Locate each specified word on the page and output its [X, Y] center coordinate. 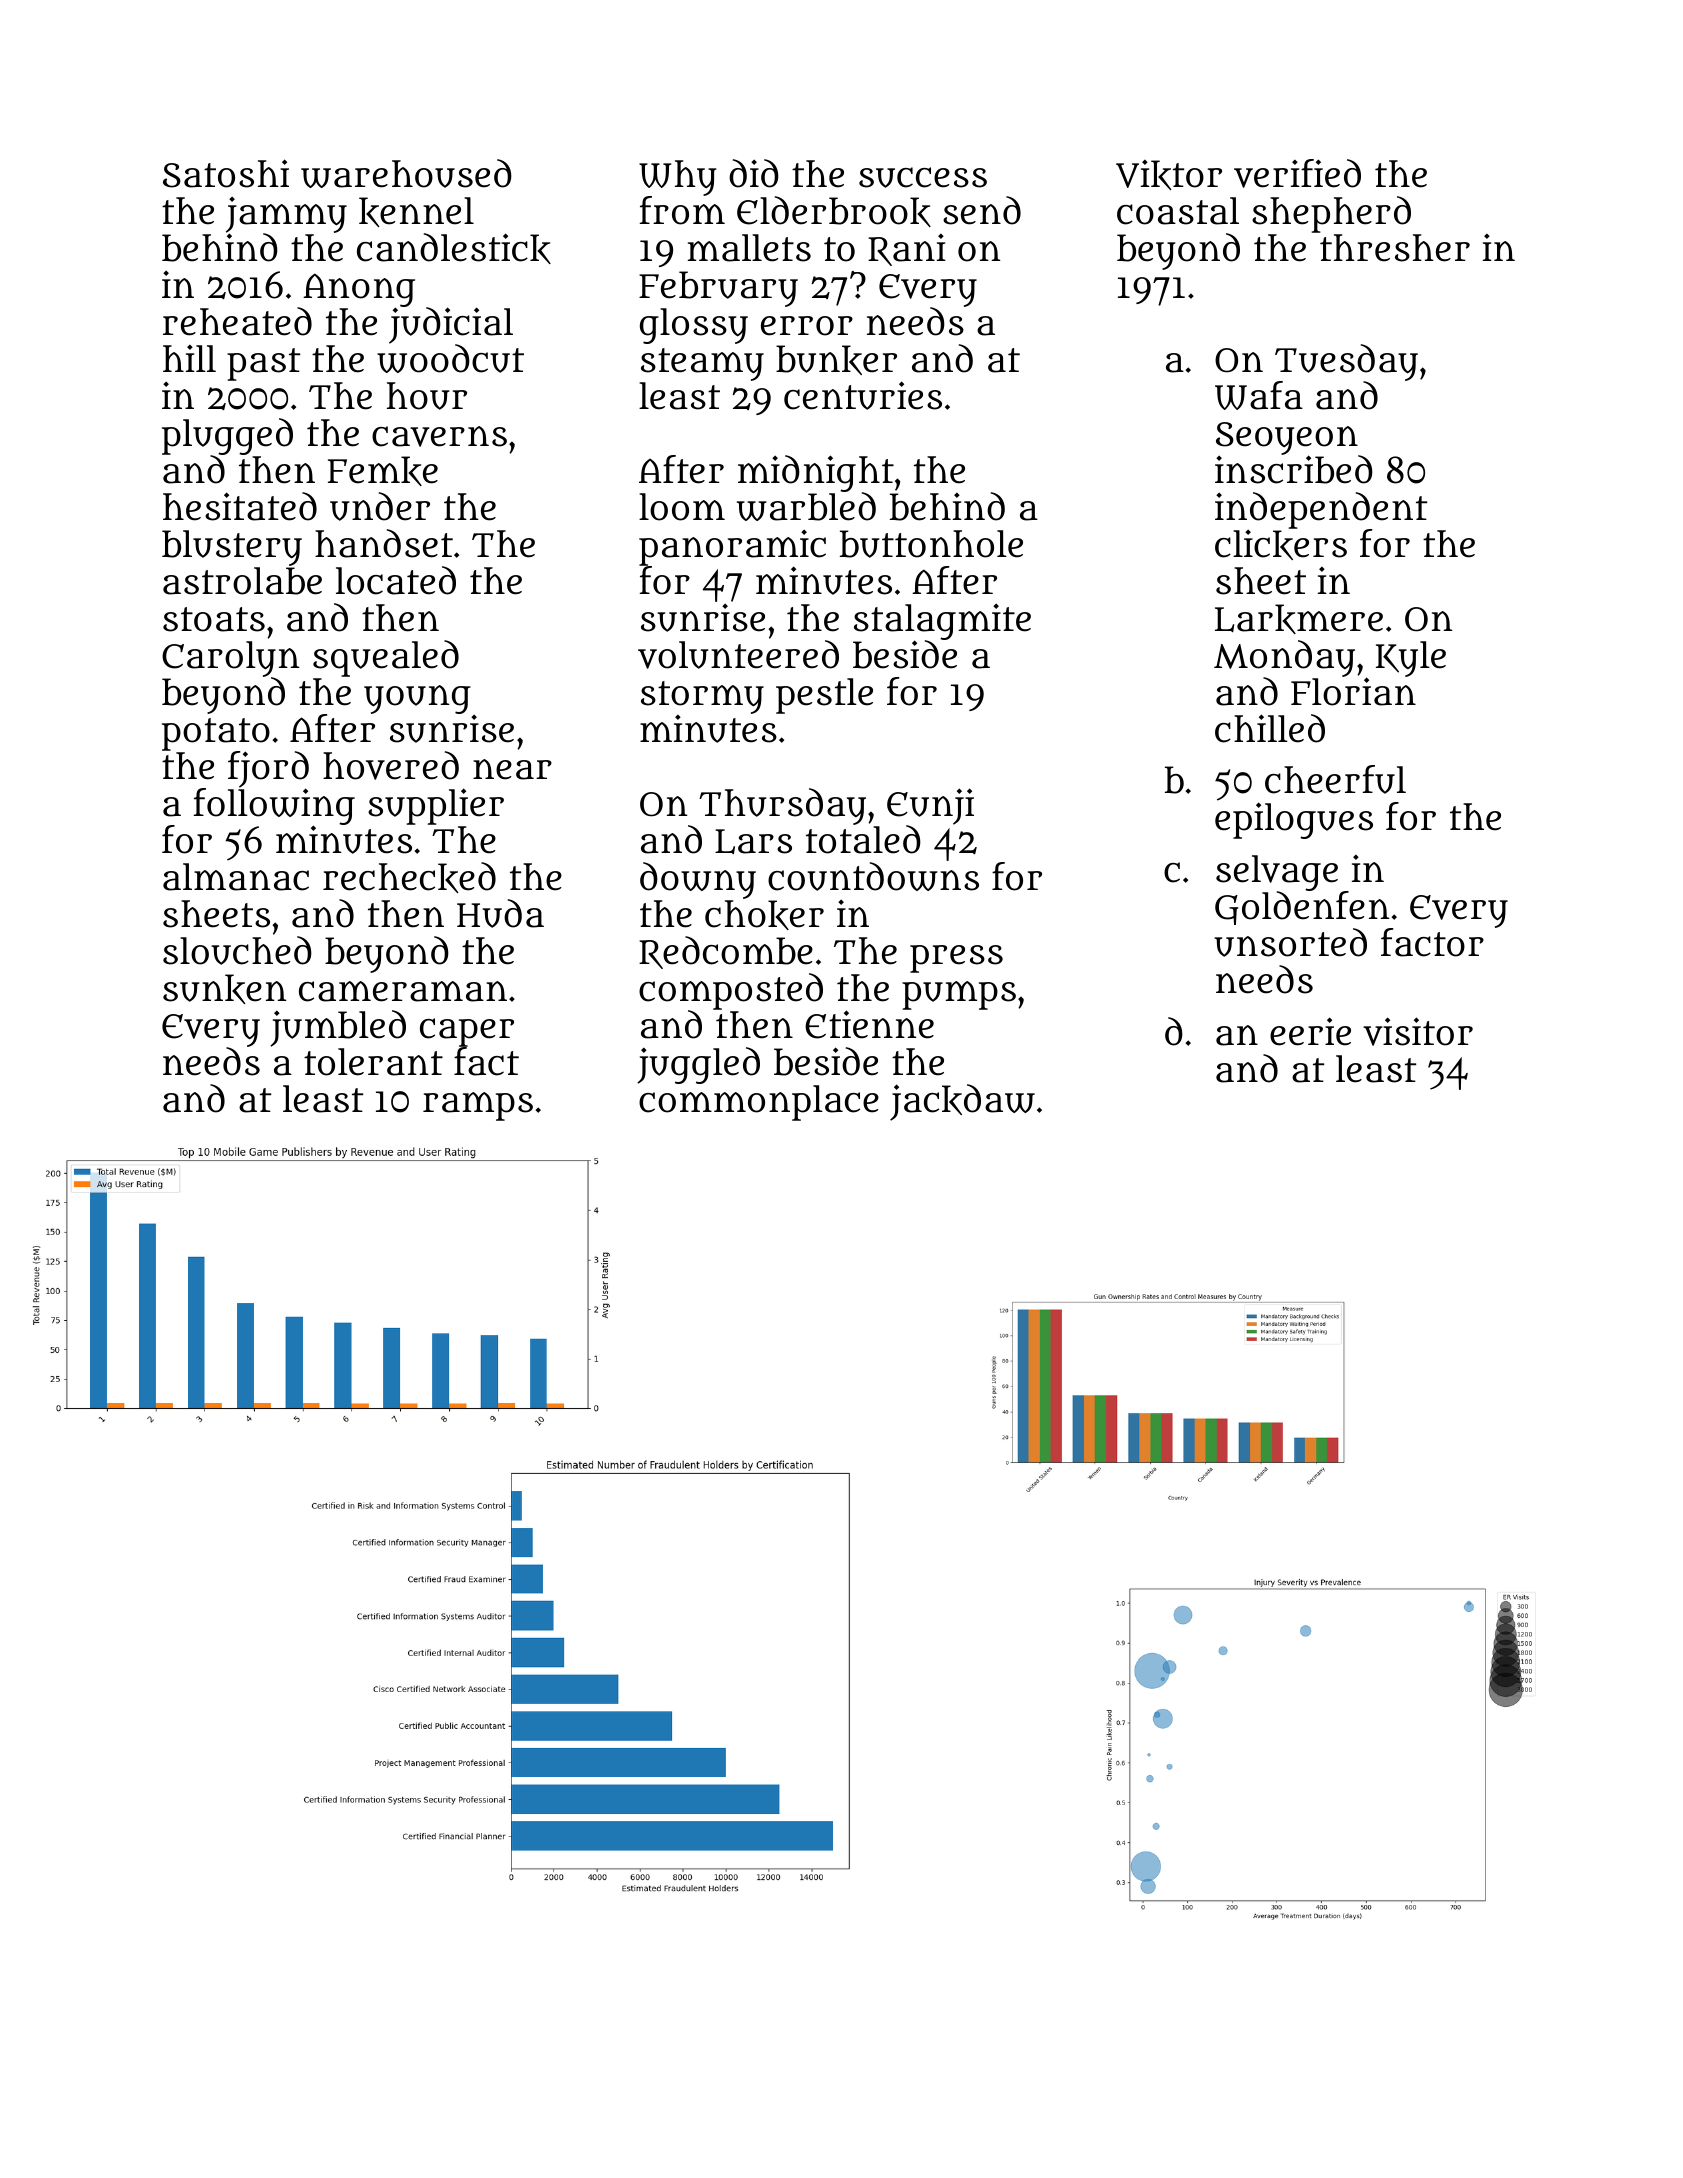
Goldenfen [1302, 908]
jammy [286, 215]
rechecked [409, 877]
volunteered [738, 654]
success [923, 177]
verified [1297, 173]
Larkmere [1299, 619]
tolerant [373, 1062]
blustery [232, 548]
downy [698, 880]
